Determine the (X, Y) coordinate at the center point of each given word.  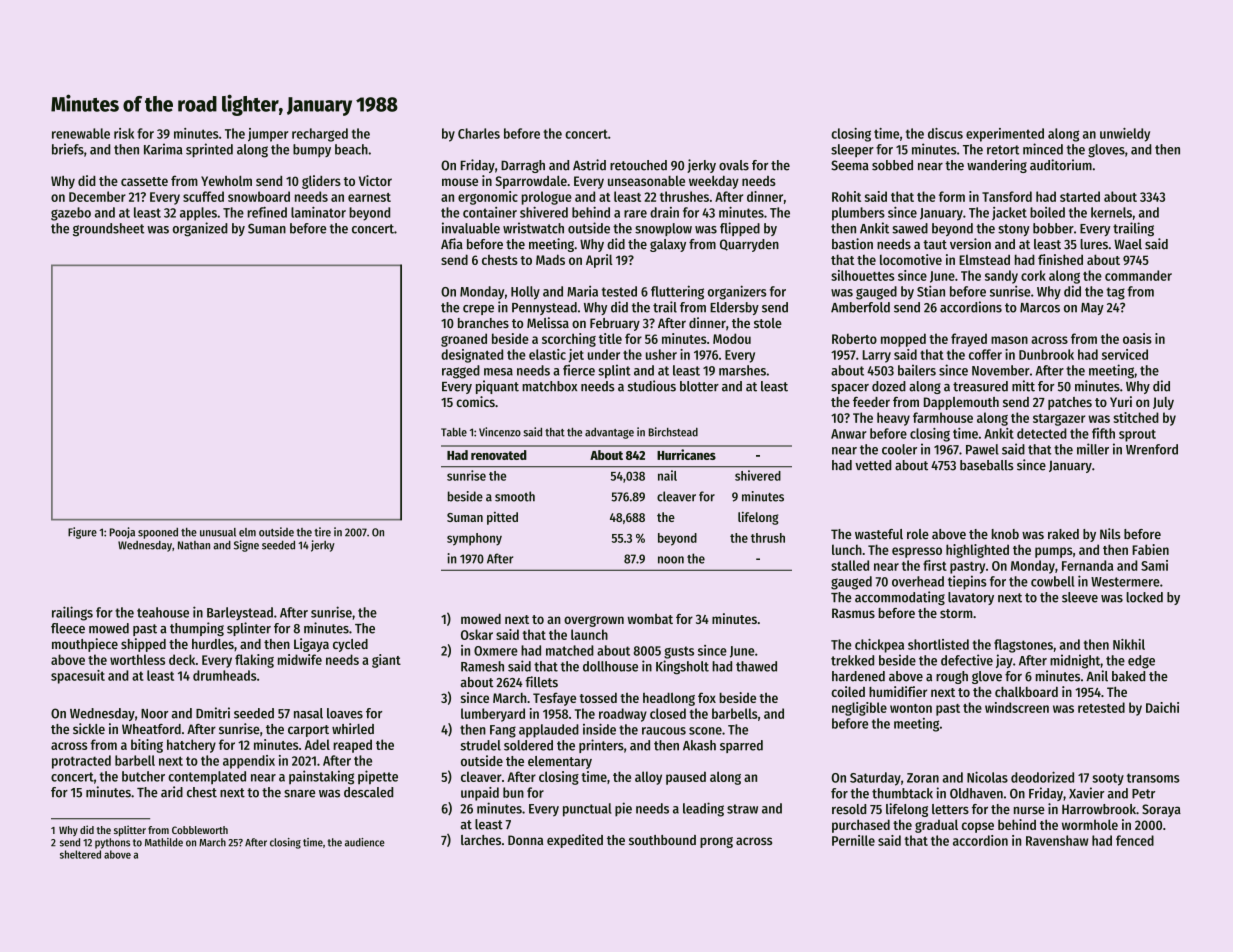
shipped (143, 645)
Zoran (923, 778)
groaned (464, 340)
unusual (218, 532)
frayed (969, 340)
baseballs (987, 465)
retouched (638, 165)
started (1080, 196)
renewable (81, 133)
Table (454, 432)
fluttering (677, 292)
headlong (669, 699)
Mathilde (164, 842)
